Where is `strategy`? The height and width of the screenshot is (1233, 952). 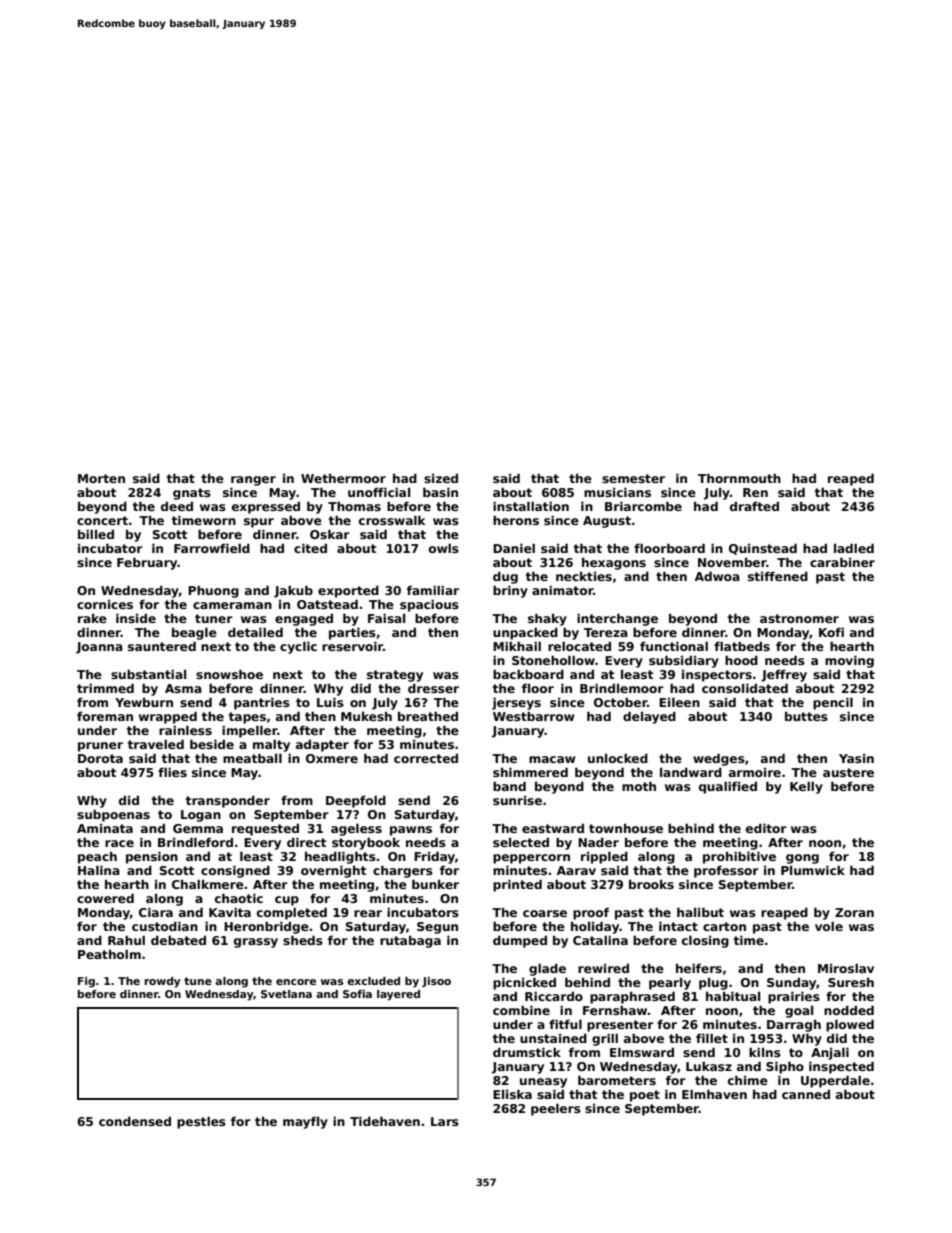 strategy is located at coordinates (395, 676).
